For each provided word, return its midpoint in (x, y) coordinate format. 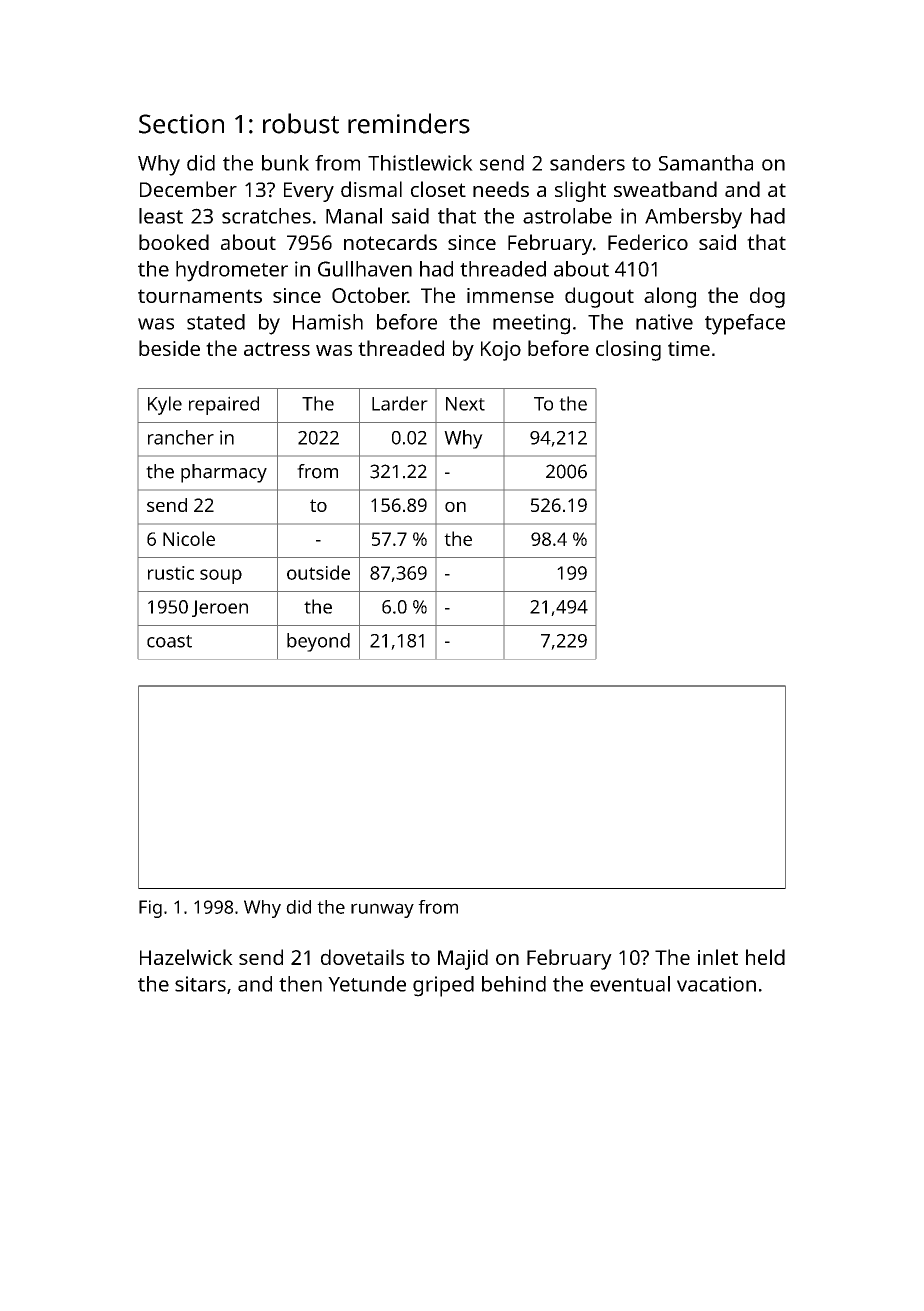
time (689, 348)
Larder (400, 403)
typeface (745, 324)
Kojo (501, 351)
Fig (150, 909)
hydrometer (232, 271)
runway (382, 910)
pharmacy (224, 473)
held (765, 957)
